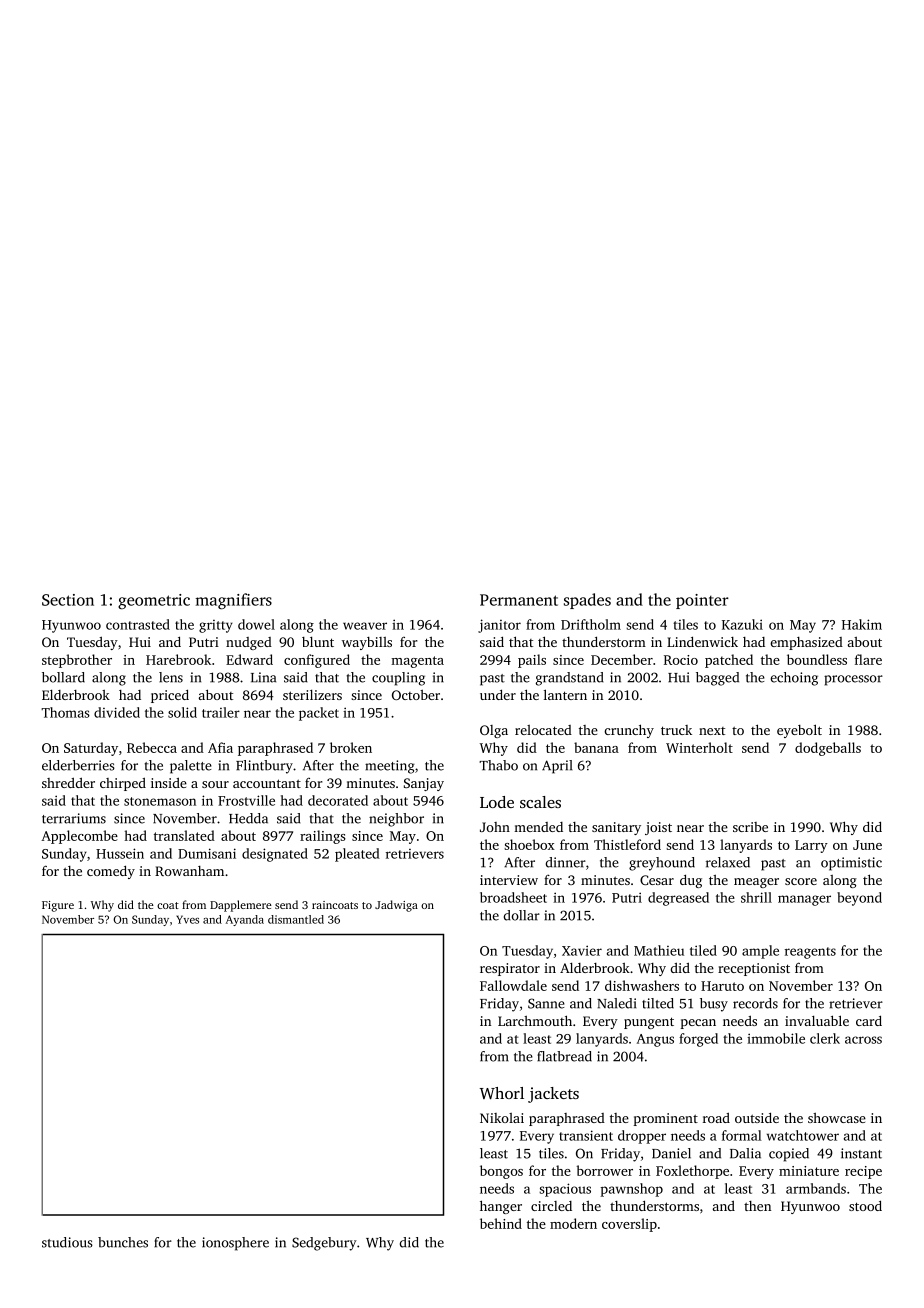 The height and width of the page is (1308, 924). What do you see at coordinates (810, 953) in the page?
I see `reagents` at bounding box center [810, 953].
